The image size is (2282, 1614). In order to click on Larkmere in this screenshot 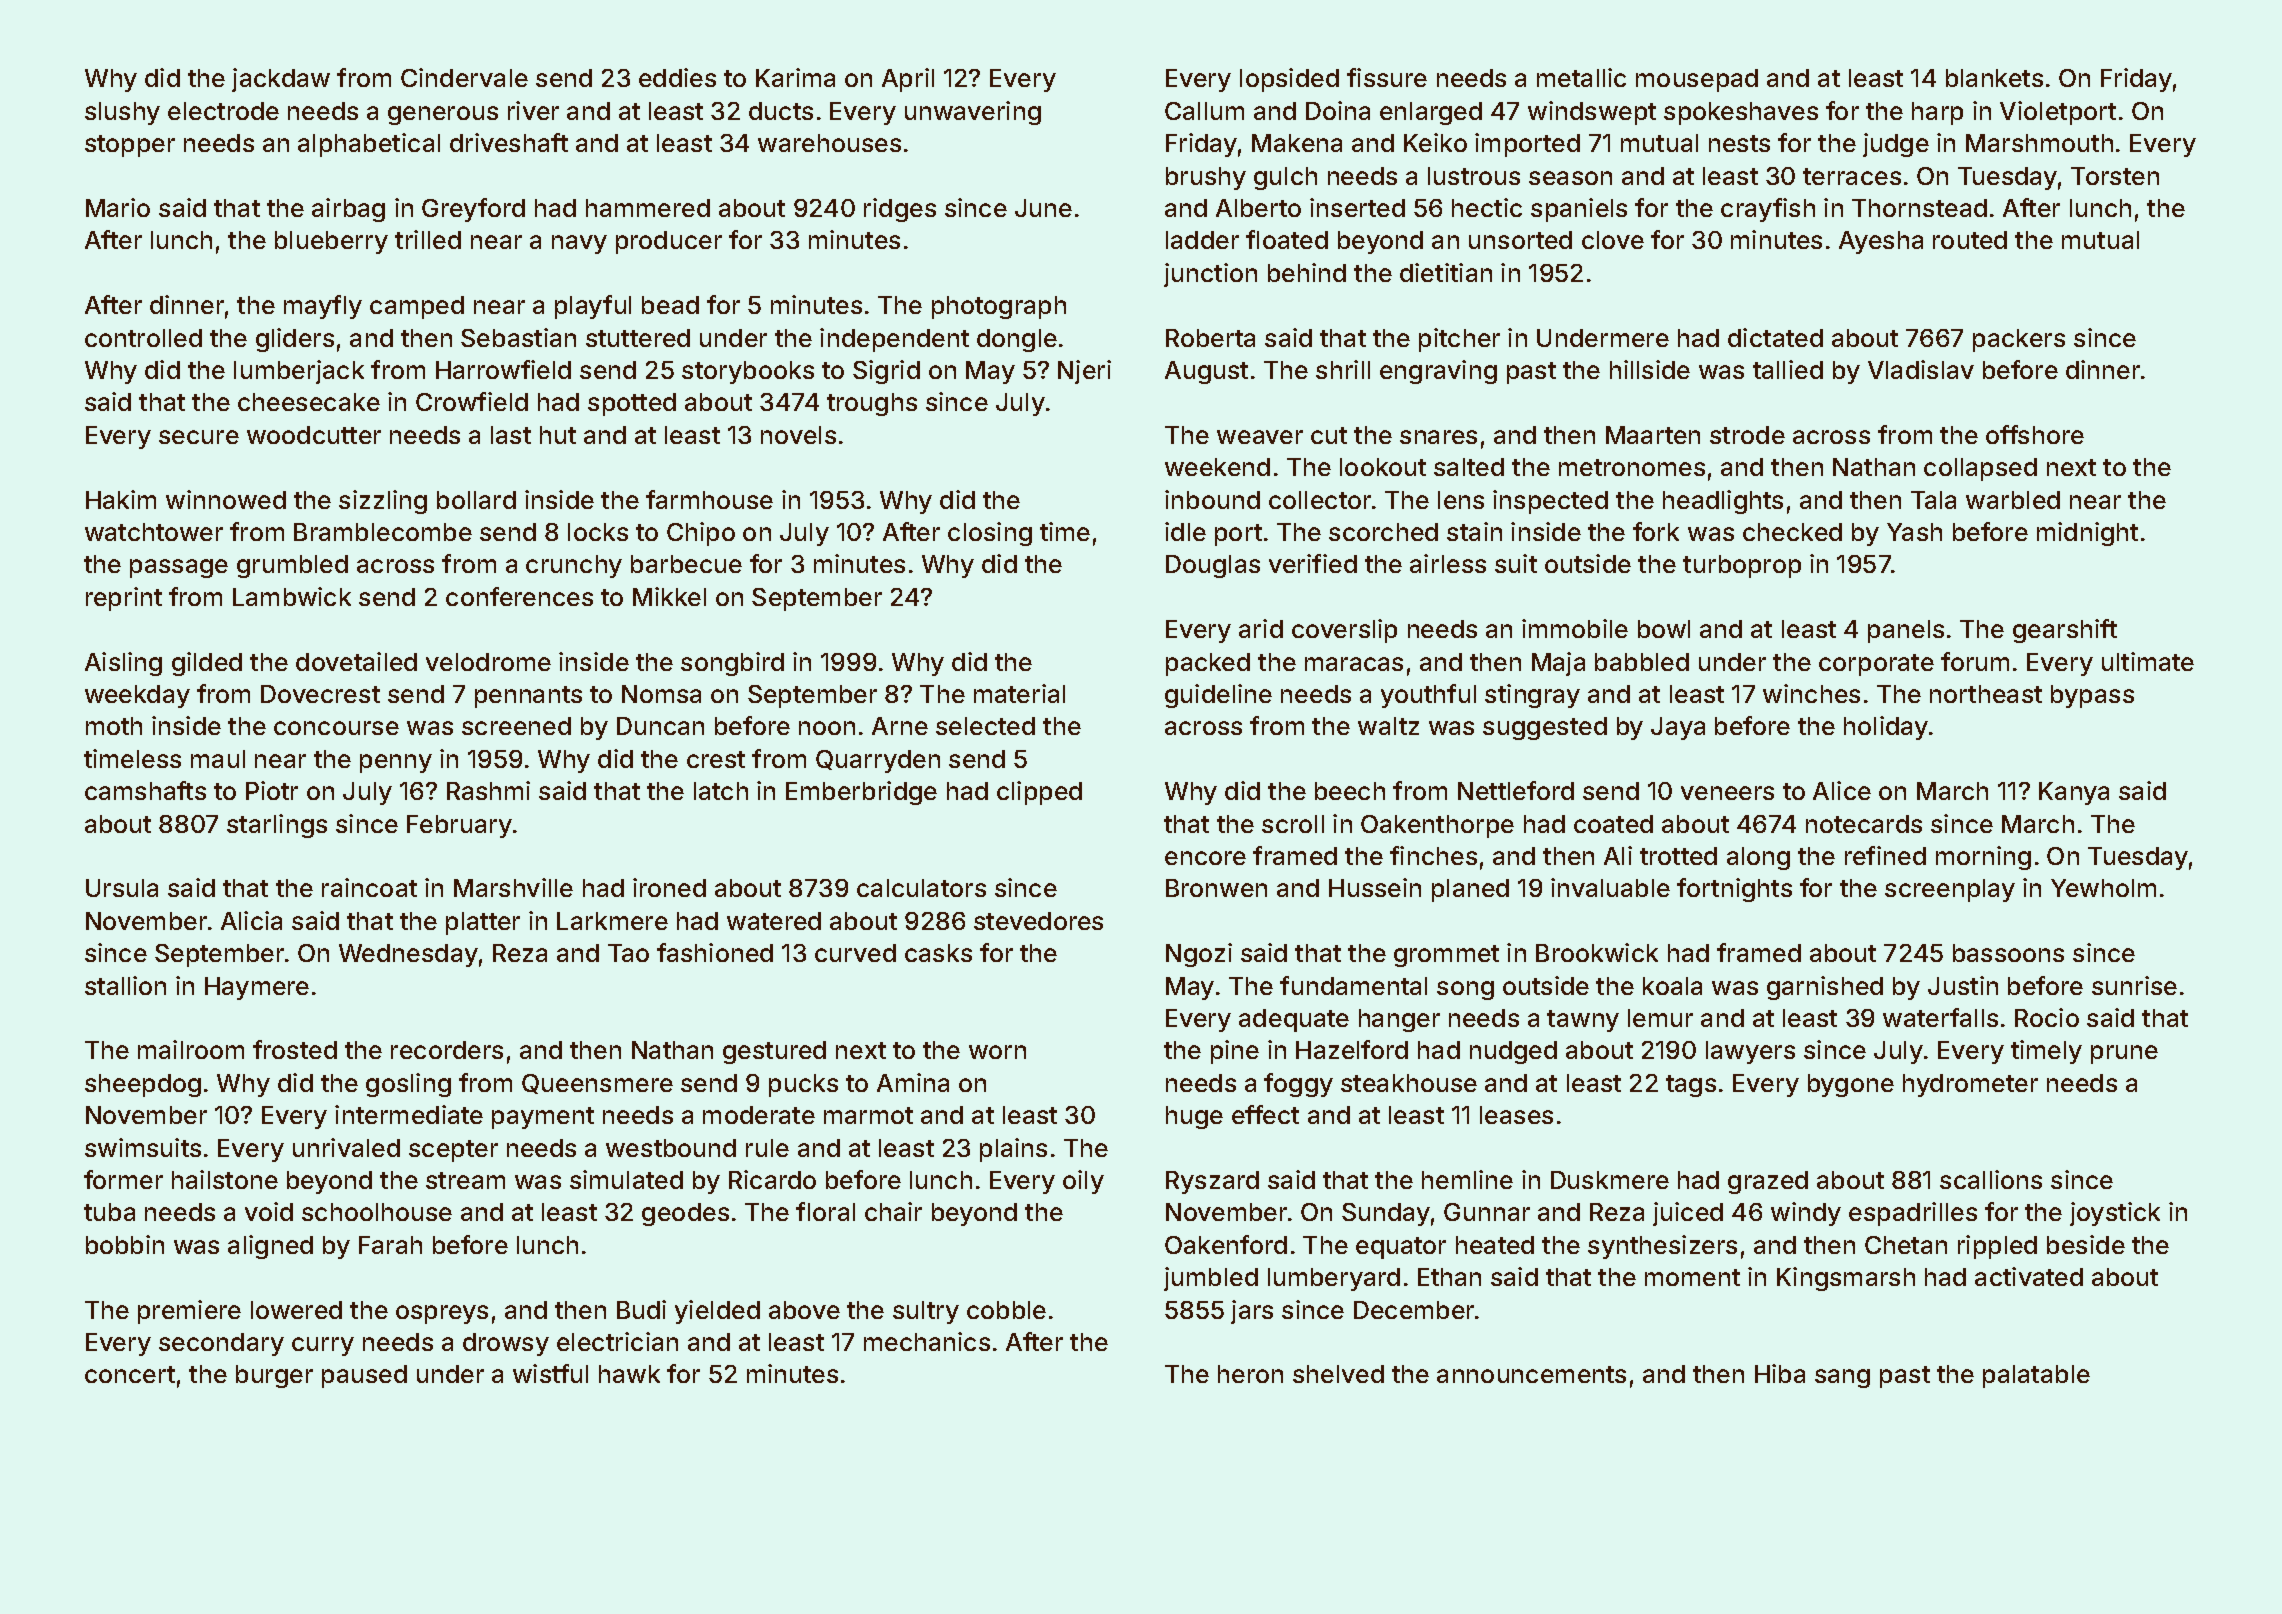, I will do `click(612, 921)`.
